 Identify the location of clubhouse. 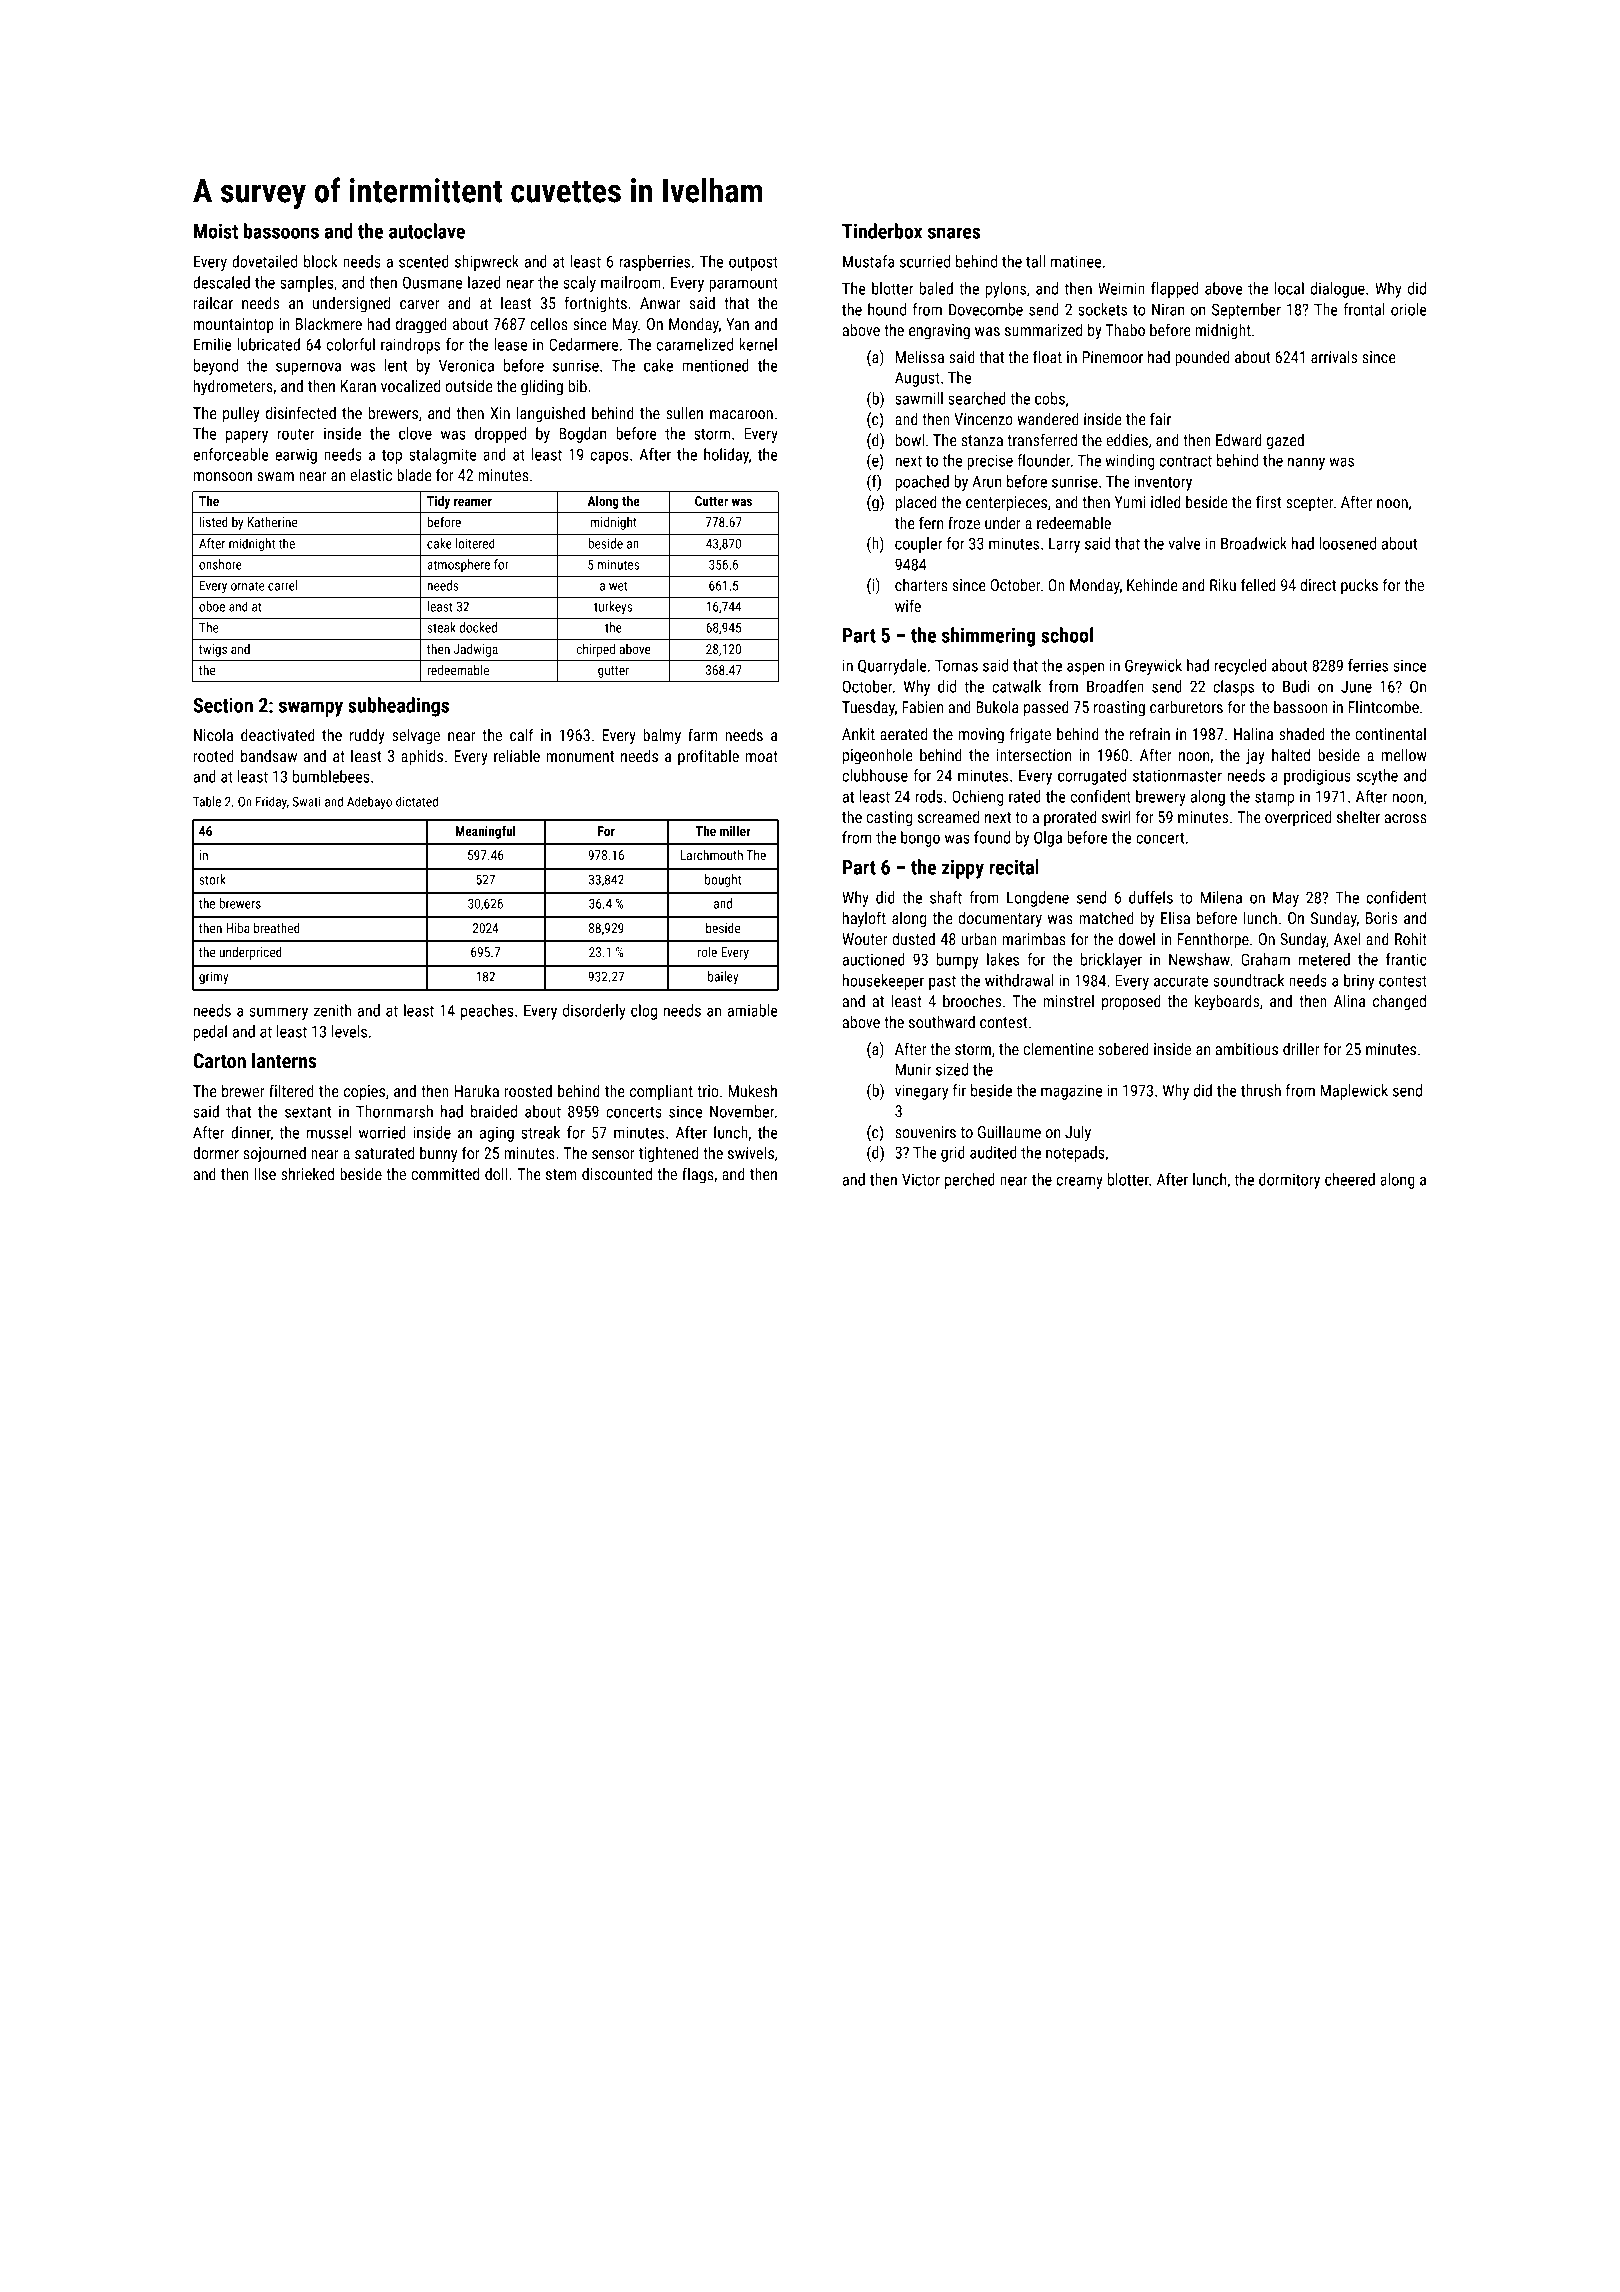
(875, 775).
